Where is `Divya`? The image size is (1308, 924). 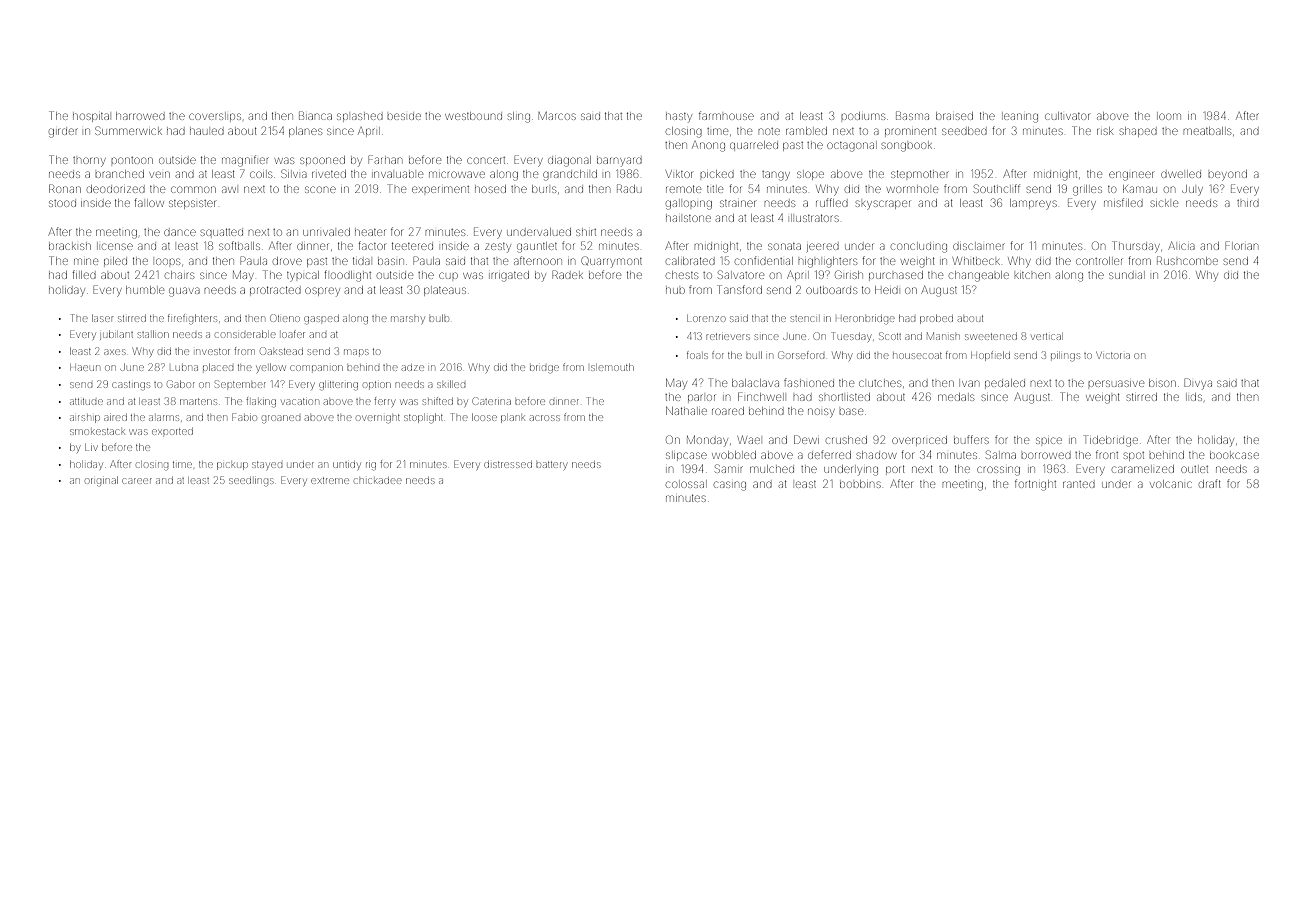
Divya is located at coordinates (1198, 382).
